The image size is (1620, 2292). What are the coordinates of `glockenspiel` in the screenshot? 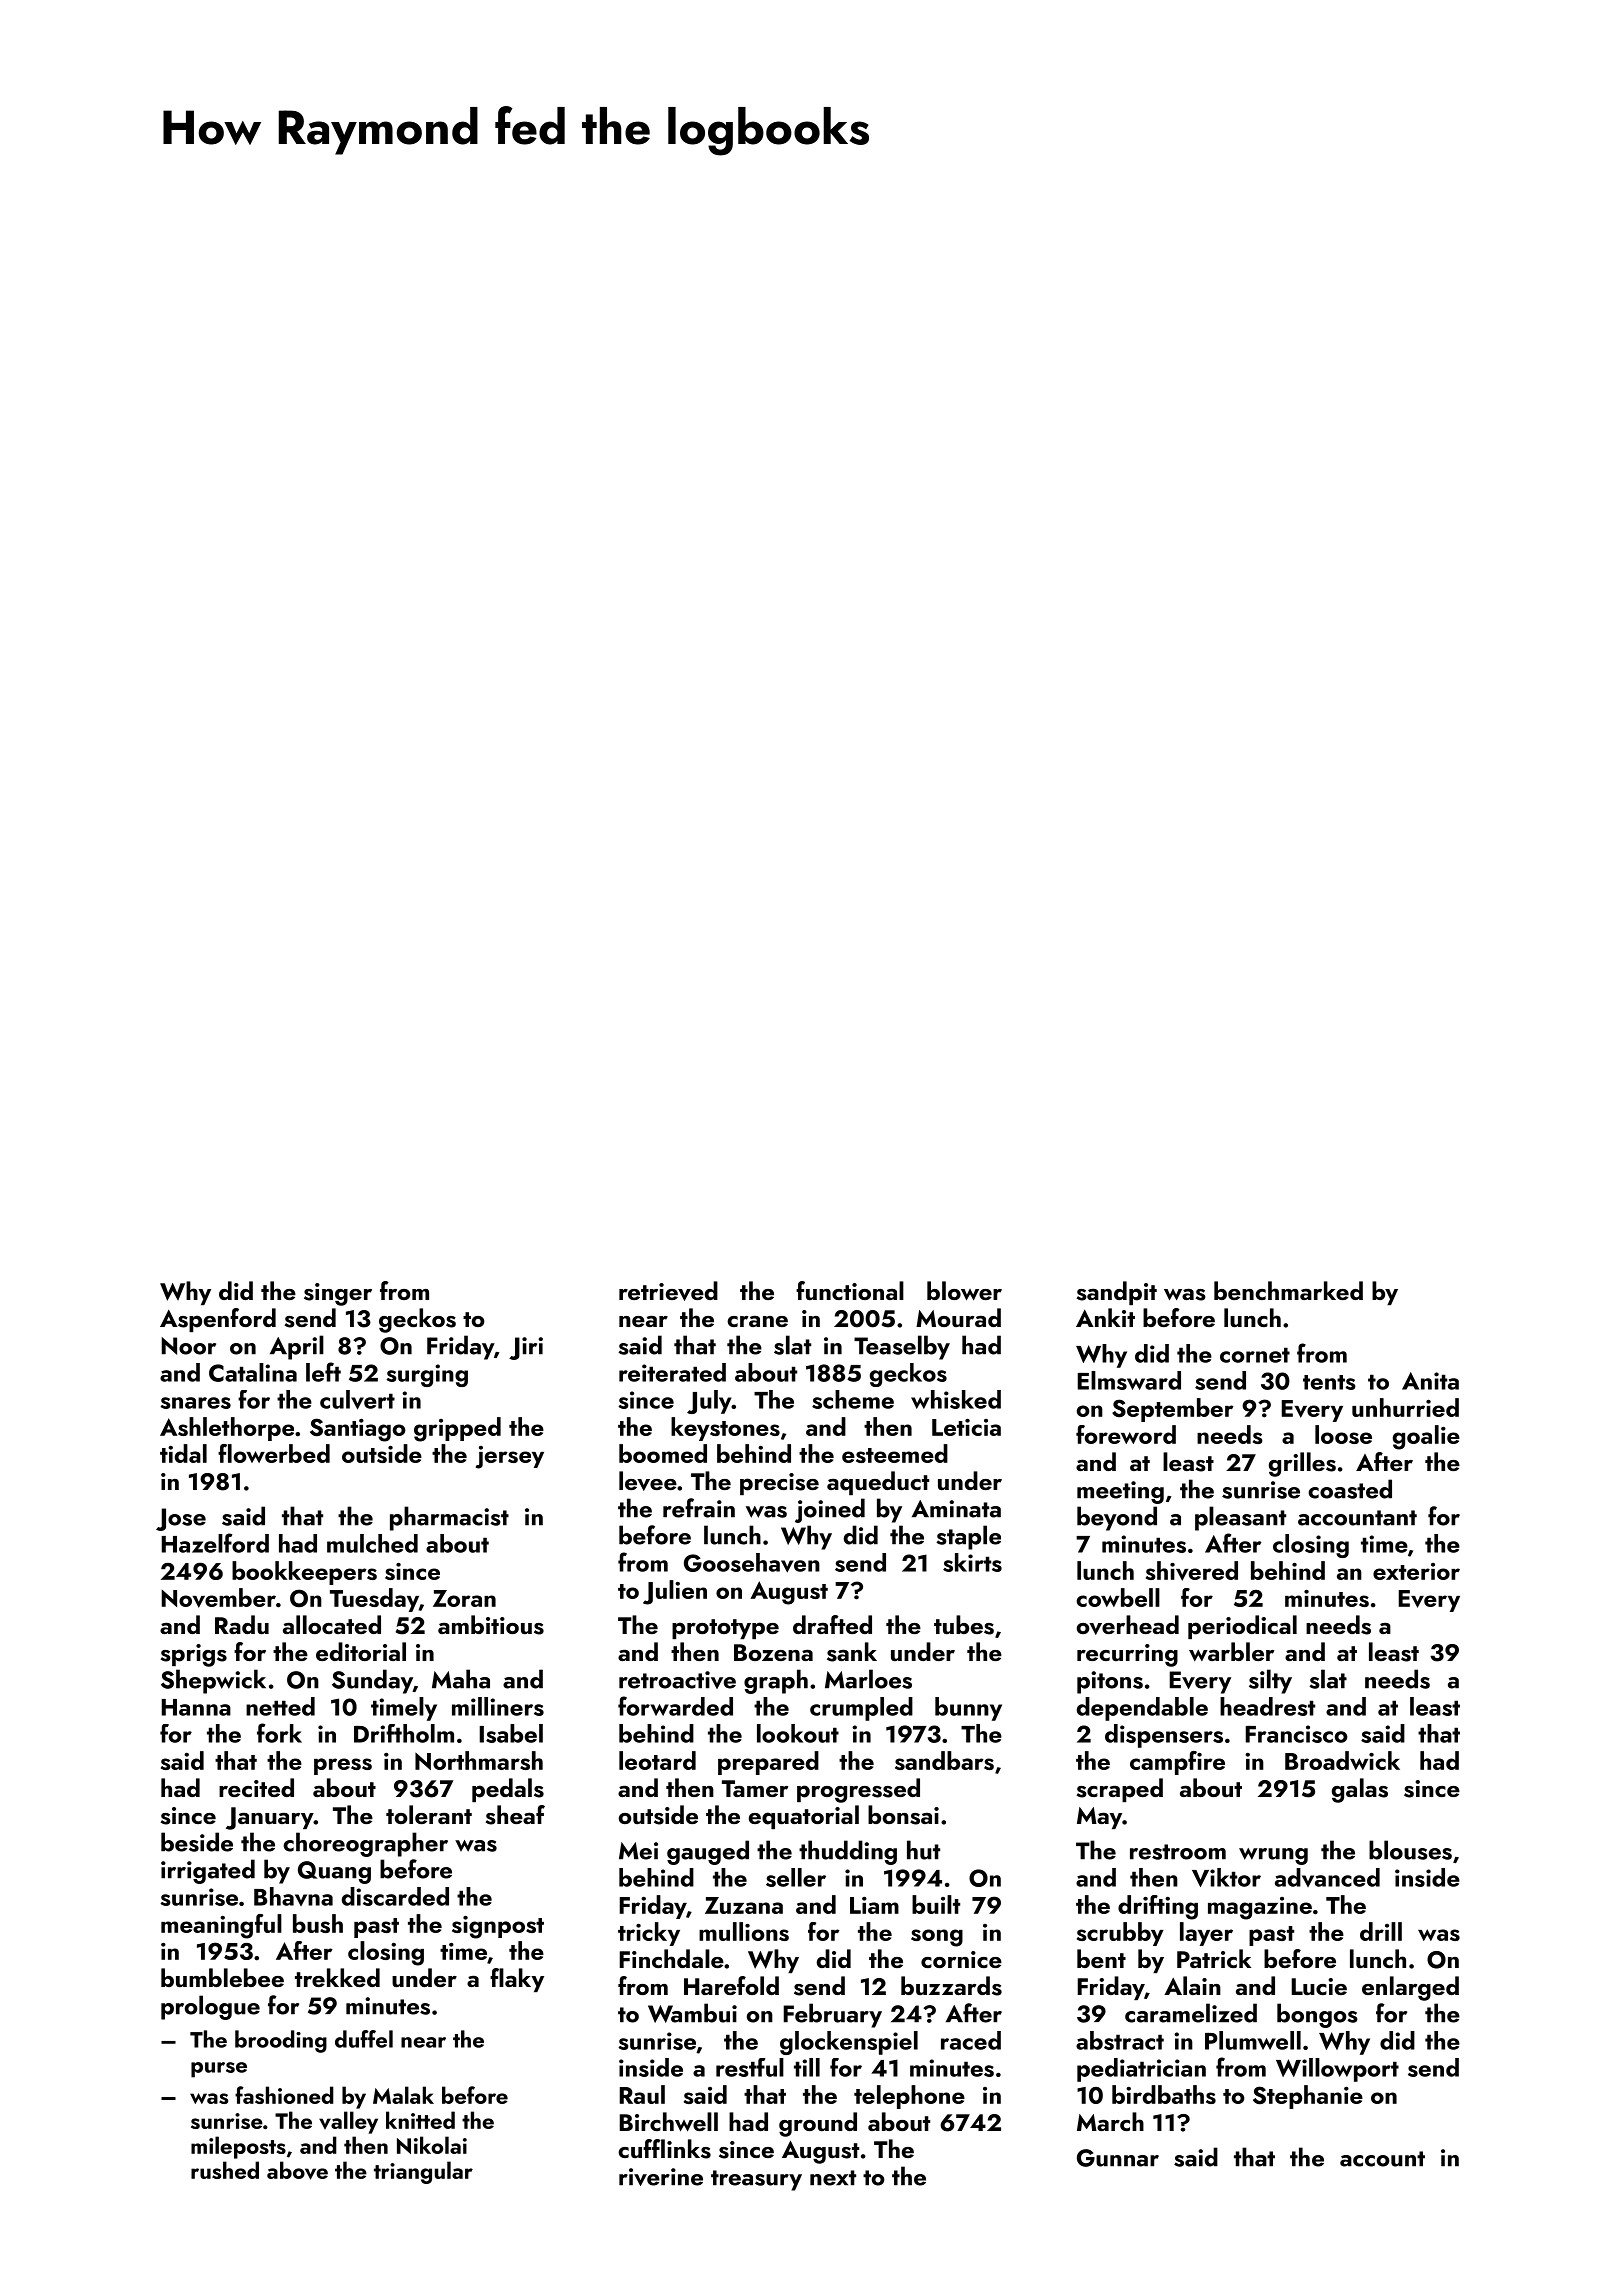 It's located at (849, 2043).
